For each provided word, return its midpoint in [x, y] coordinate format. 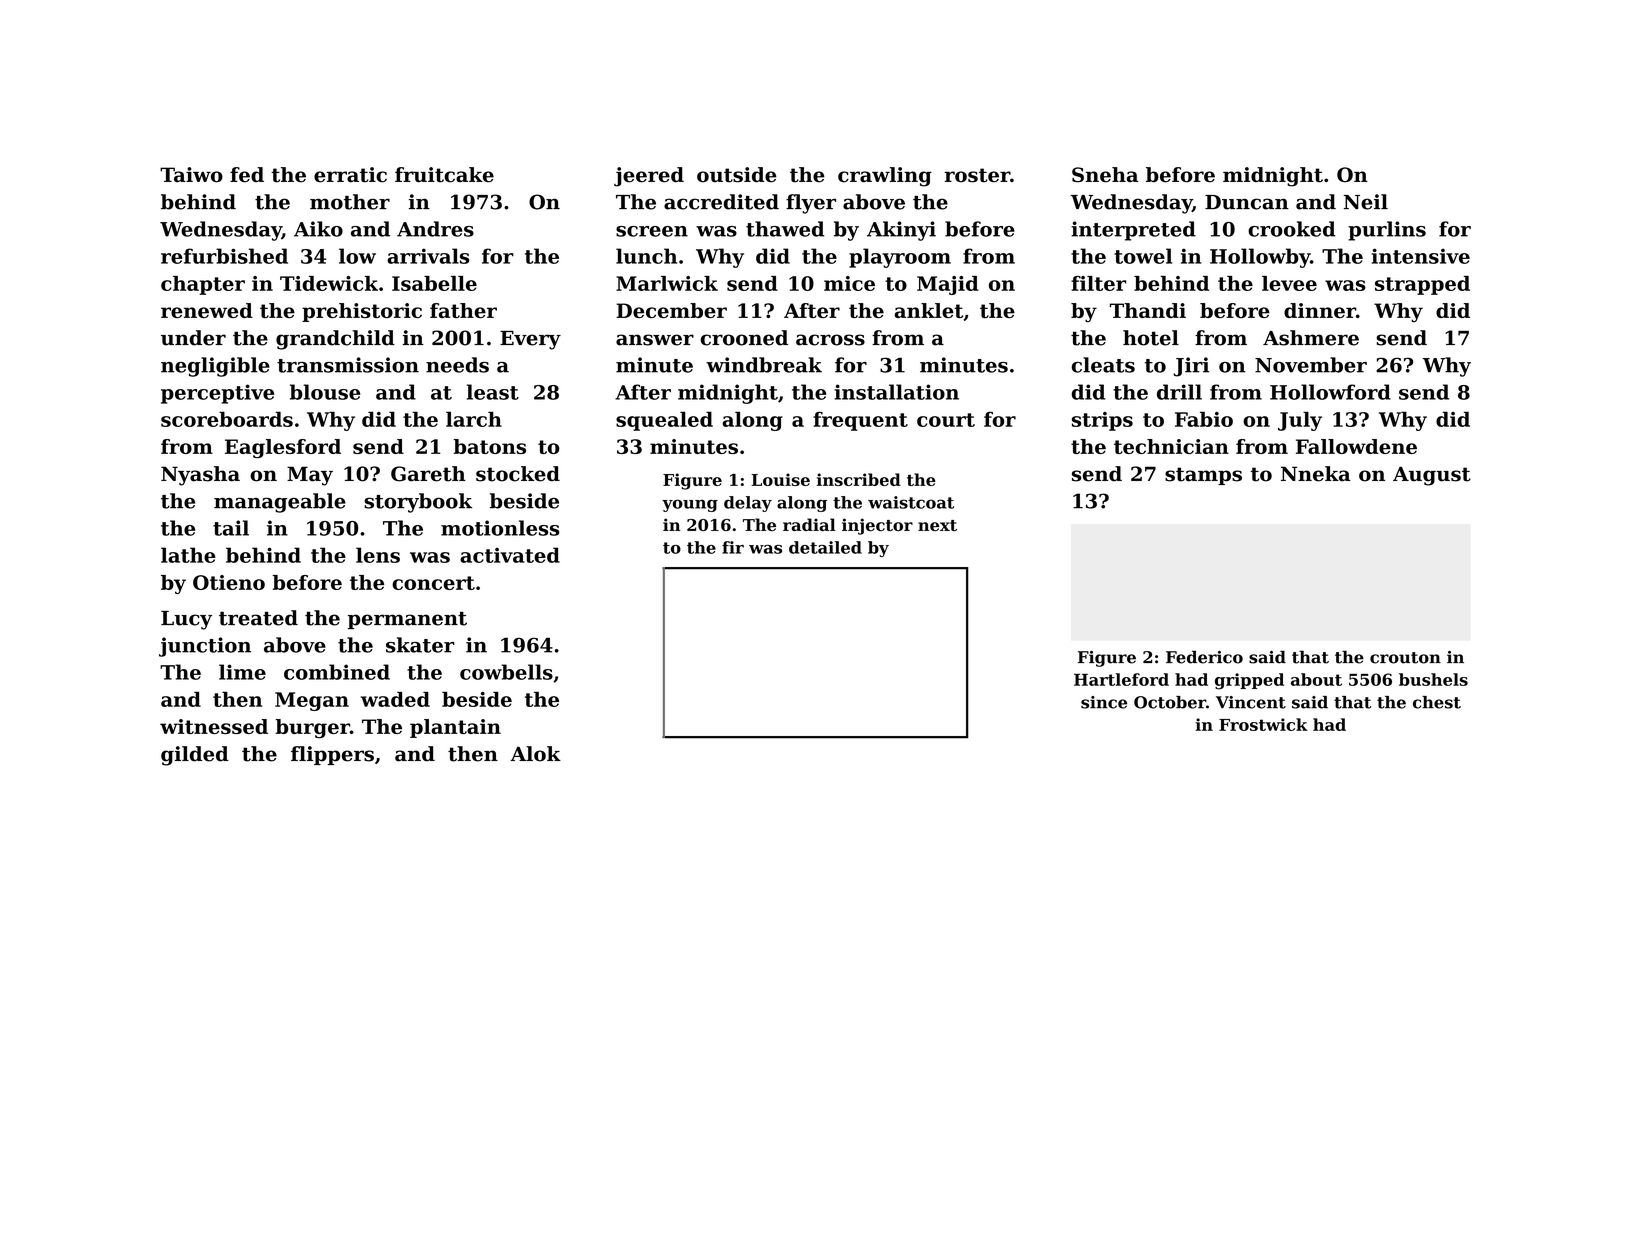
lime [242, 672]
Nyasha [200, 476]
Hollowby [1260, 258]
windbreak [764, 365]
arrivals [428, 256]
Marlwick [667, 283]
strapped [1422, 285]
